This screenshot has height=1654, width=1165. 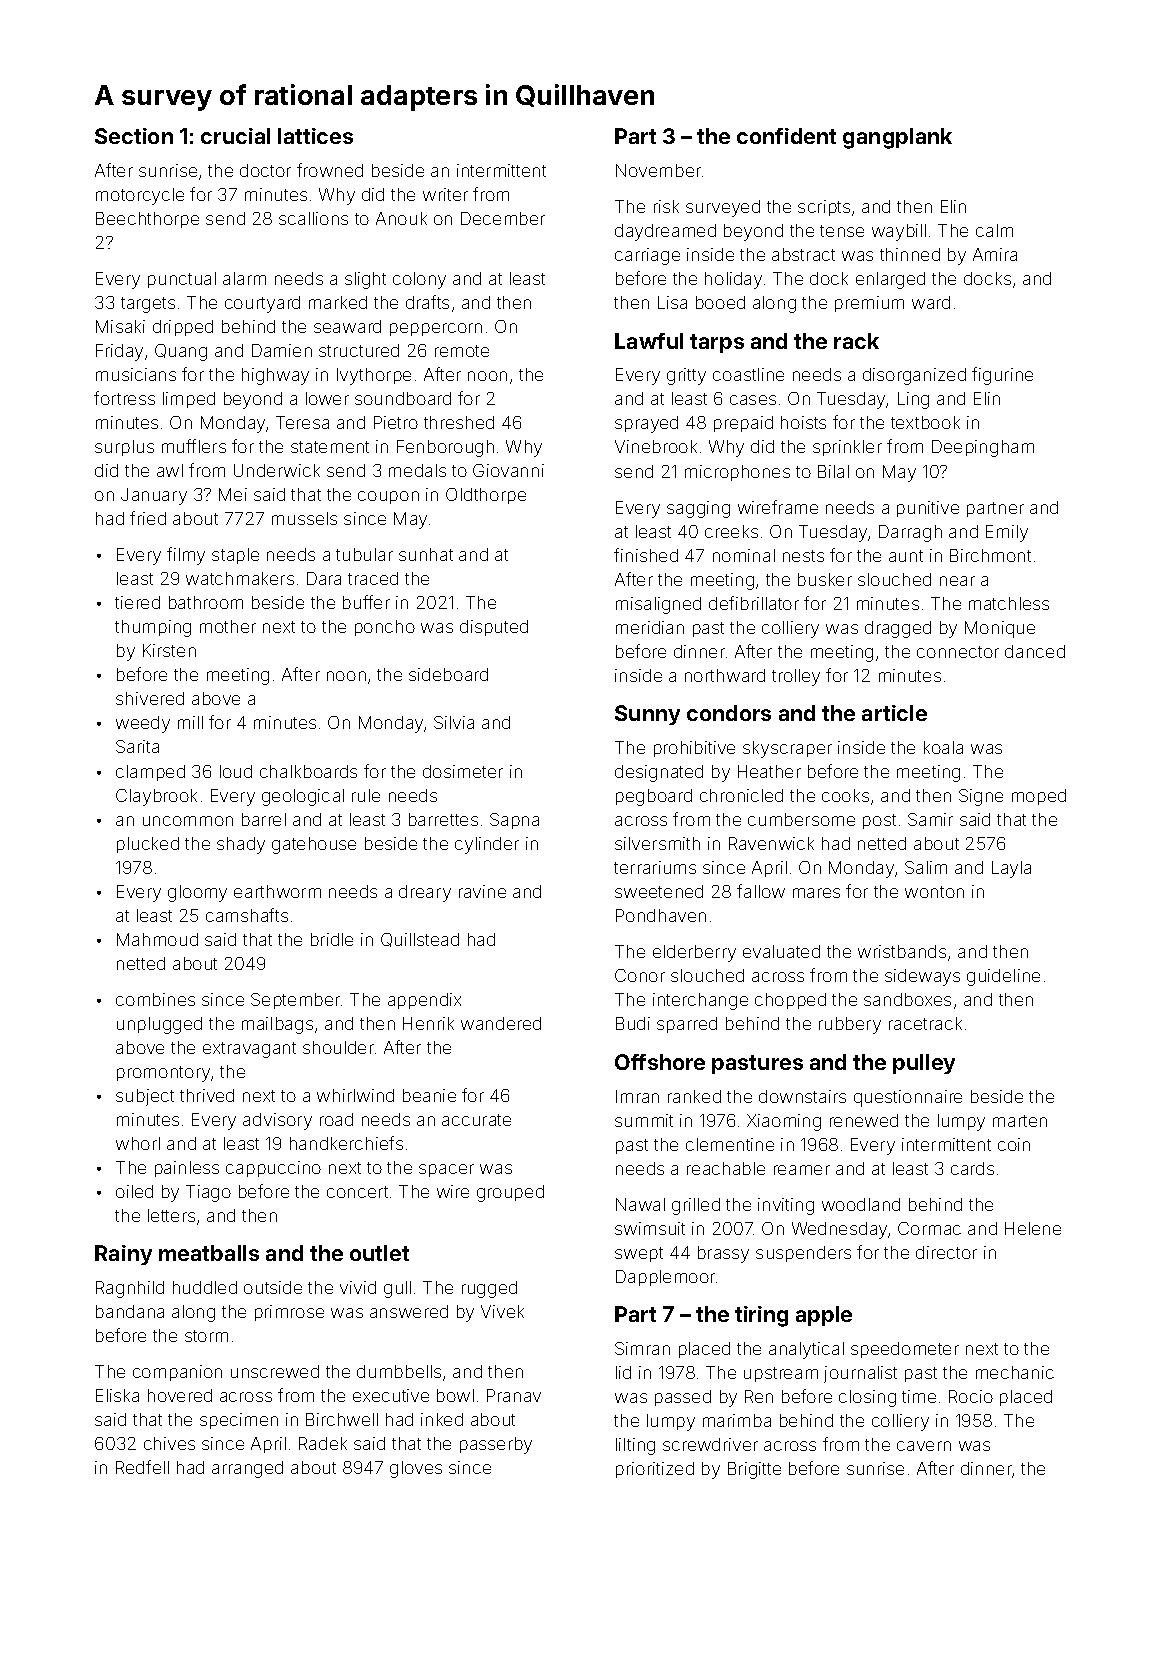 I want to click on gangplank, so click(x=897, y=138).
